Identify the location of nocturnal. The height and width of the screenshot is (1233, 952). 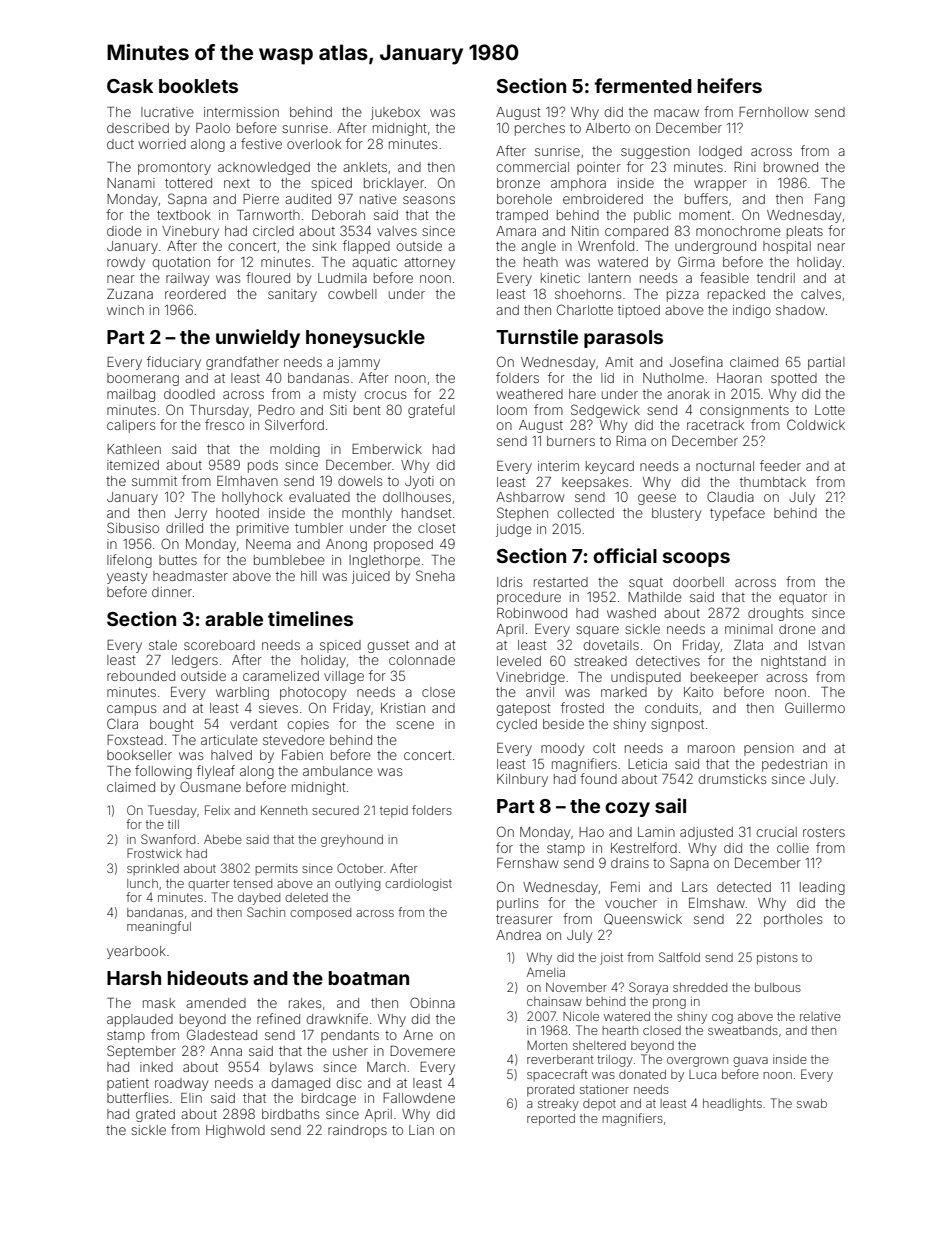
(725, 466).
